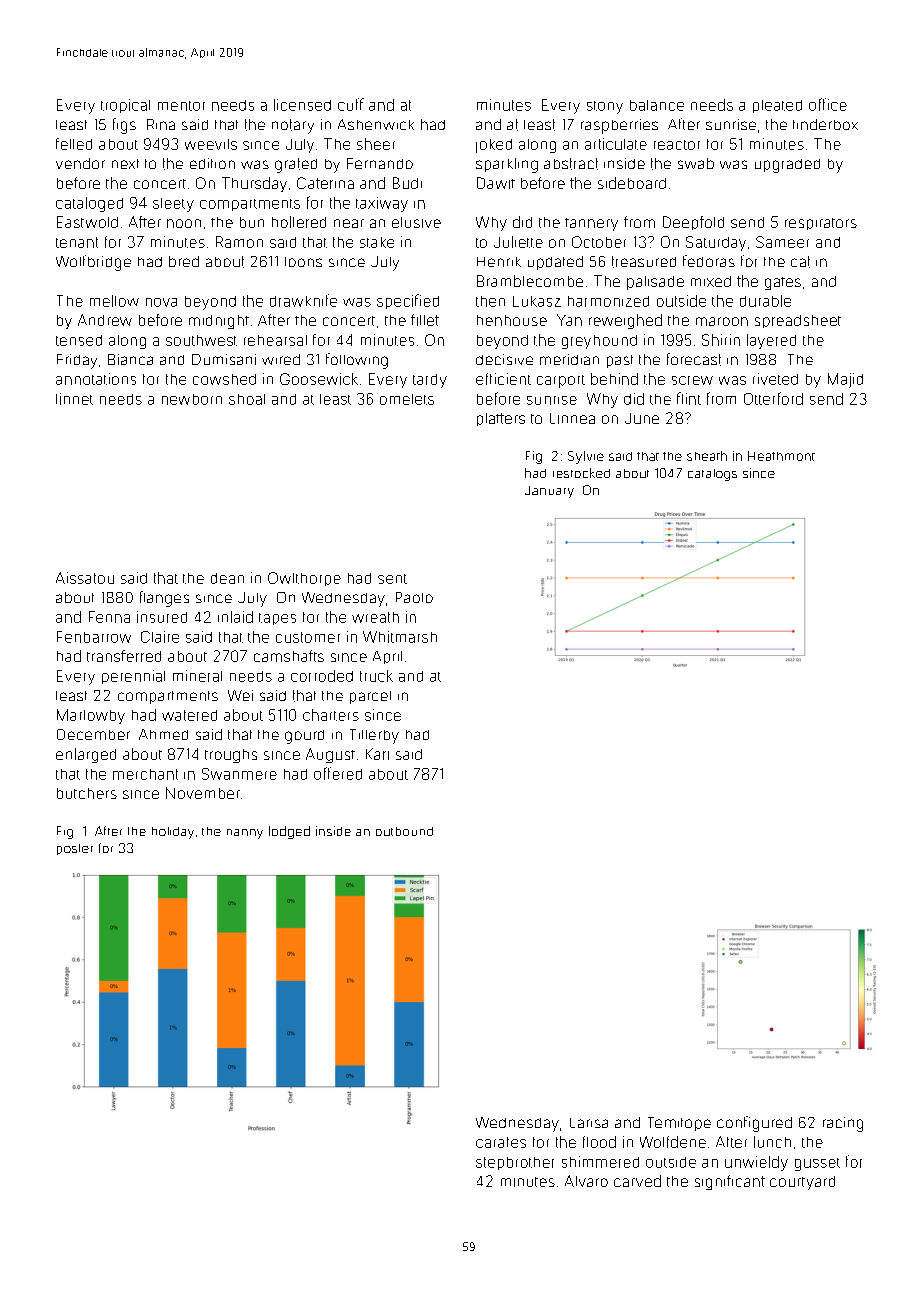  What do you see at coordinates (501, 1142) in the image?
I see `carafes` at bounding box center [501, 1142].
